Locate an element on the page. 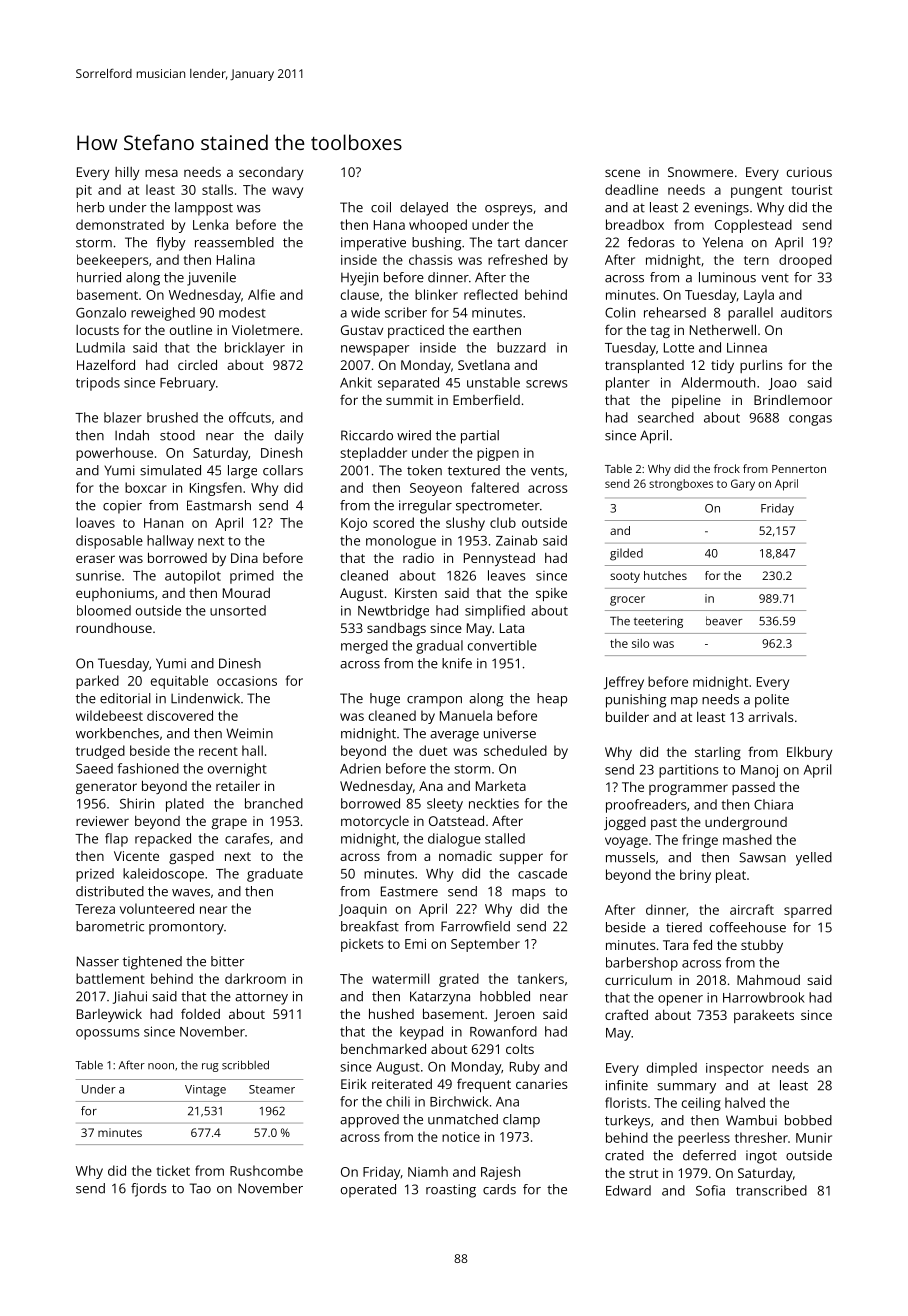 The image size is (908, 1316). wavy is located at coordinates (287, 192).
